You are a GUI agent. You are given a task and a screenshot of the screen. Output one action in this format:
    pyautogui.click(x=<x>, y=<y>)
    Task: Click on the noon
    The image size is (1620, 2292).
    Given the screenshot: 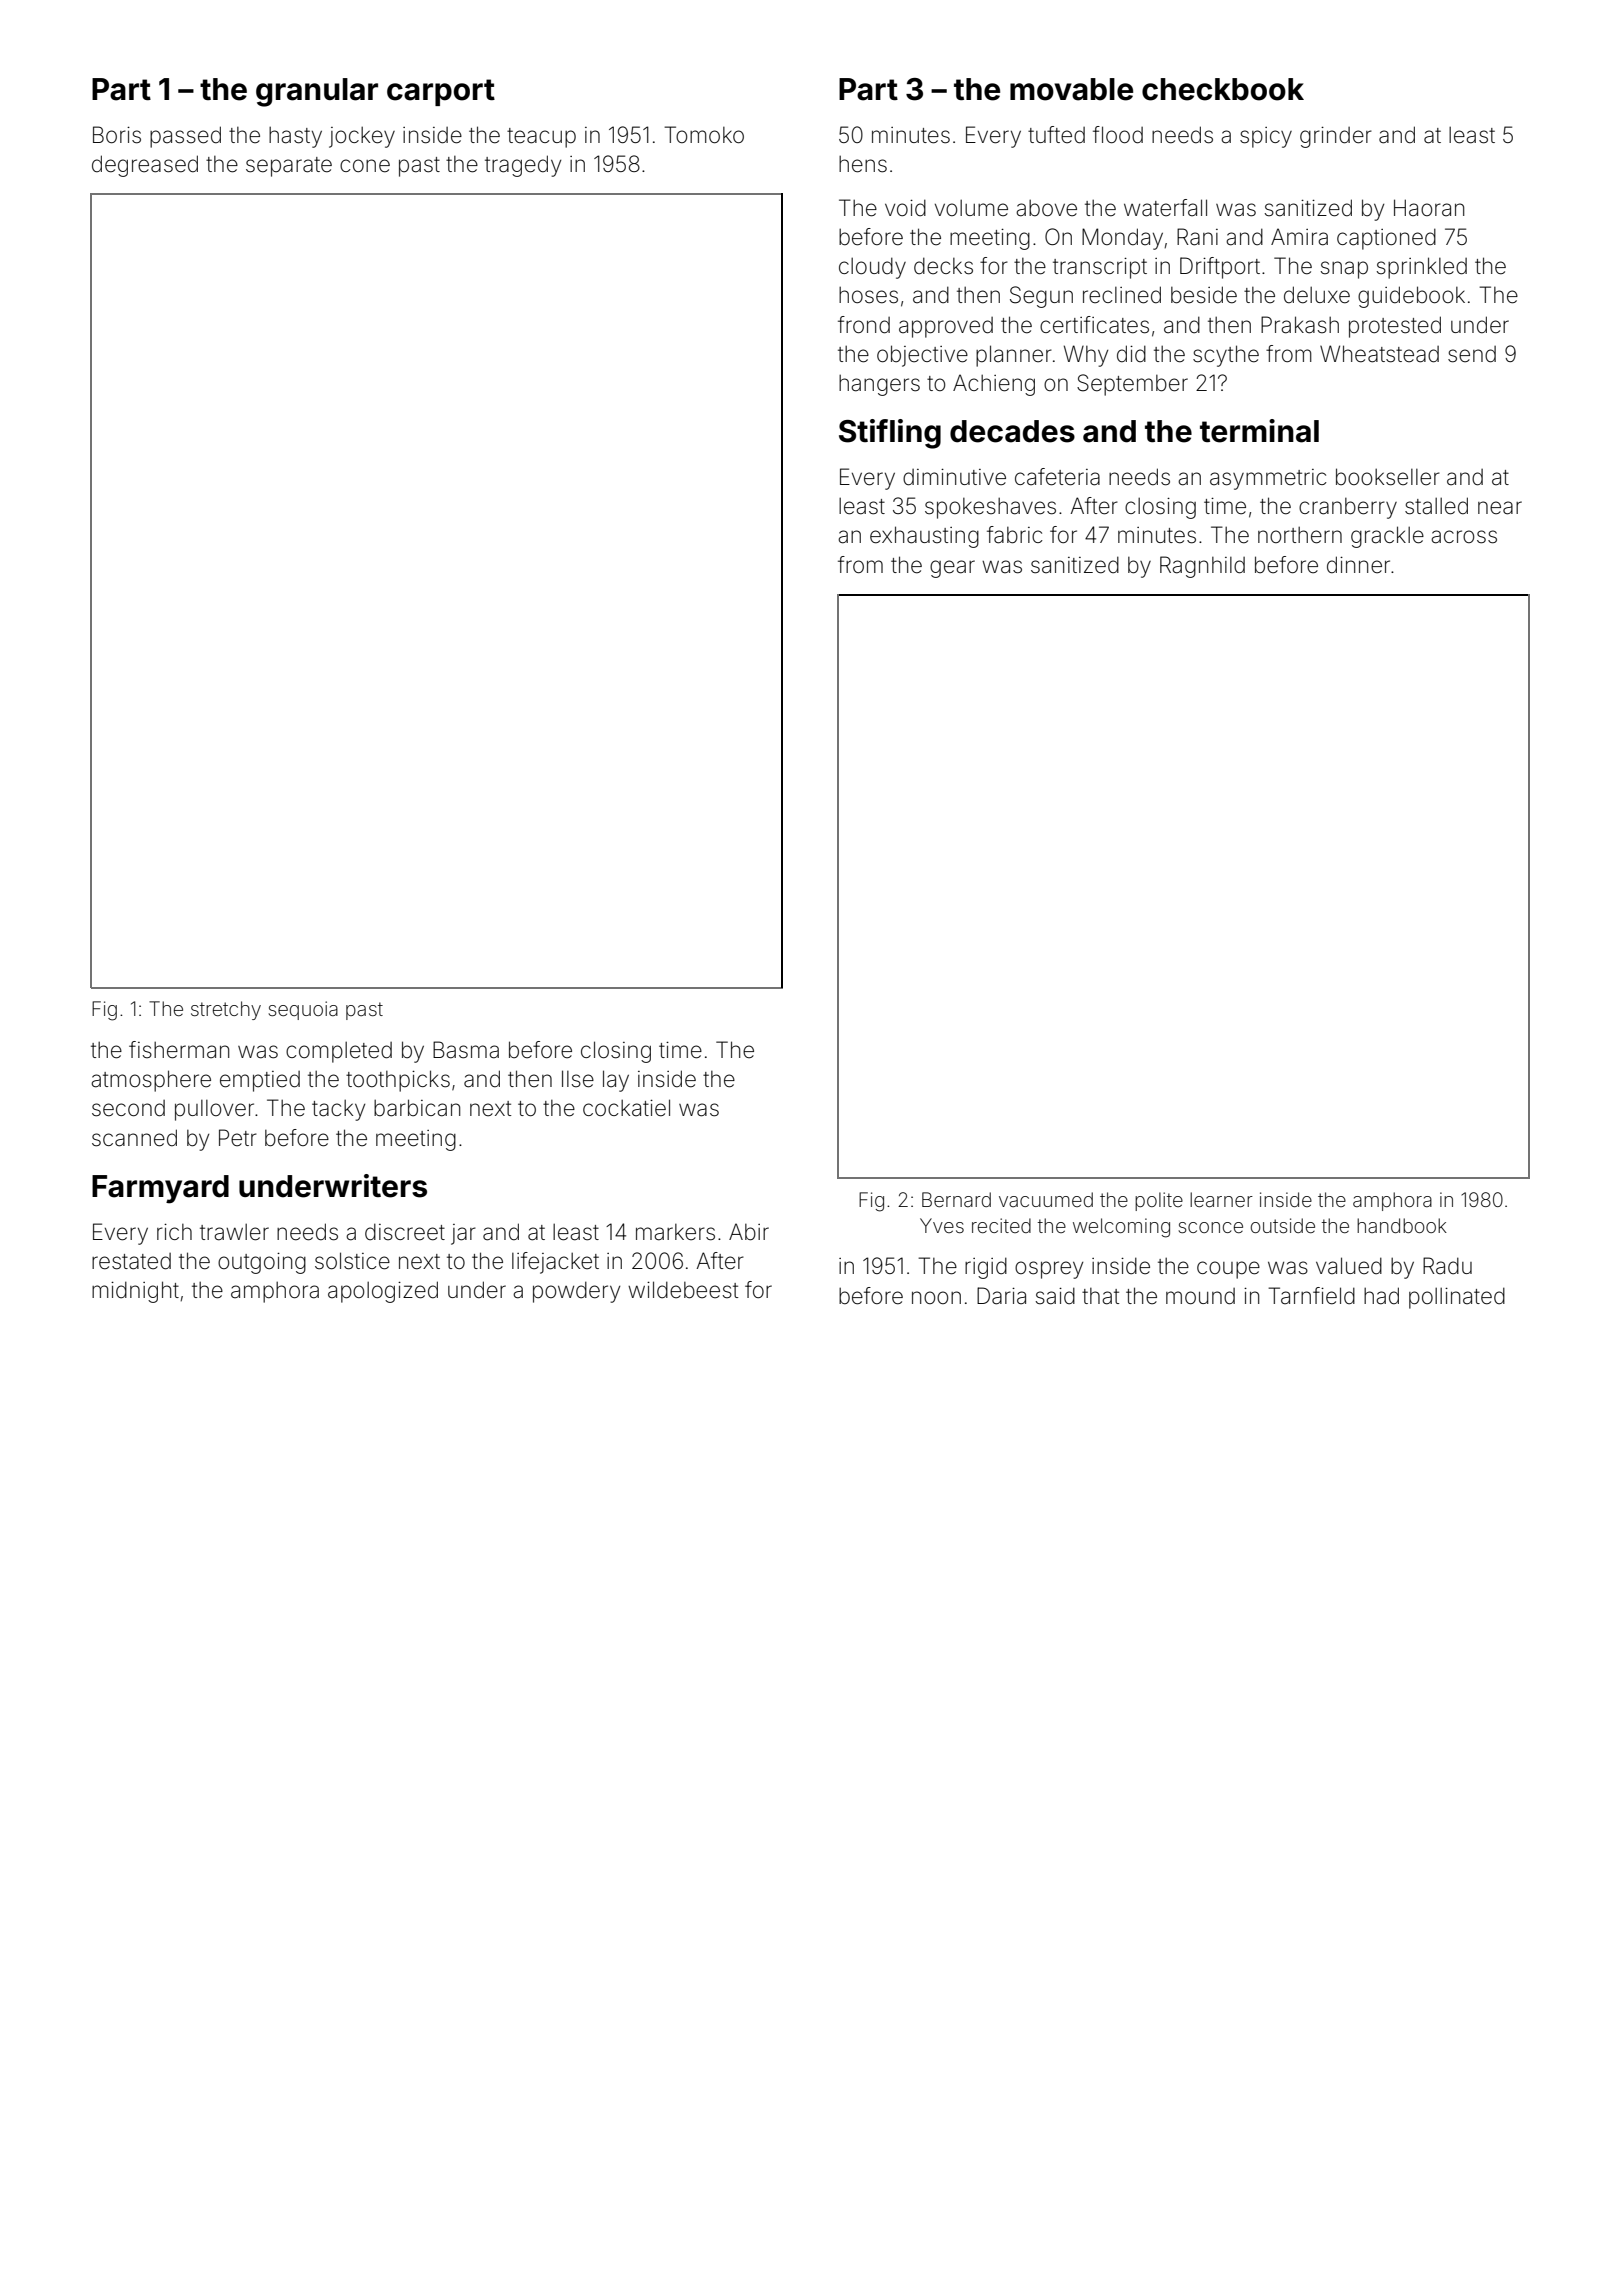 What is the action you would take?
    pyautogui.click(x=936, y=1297)
